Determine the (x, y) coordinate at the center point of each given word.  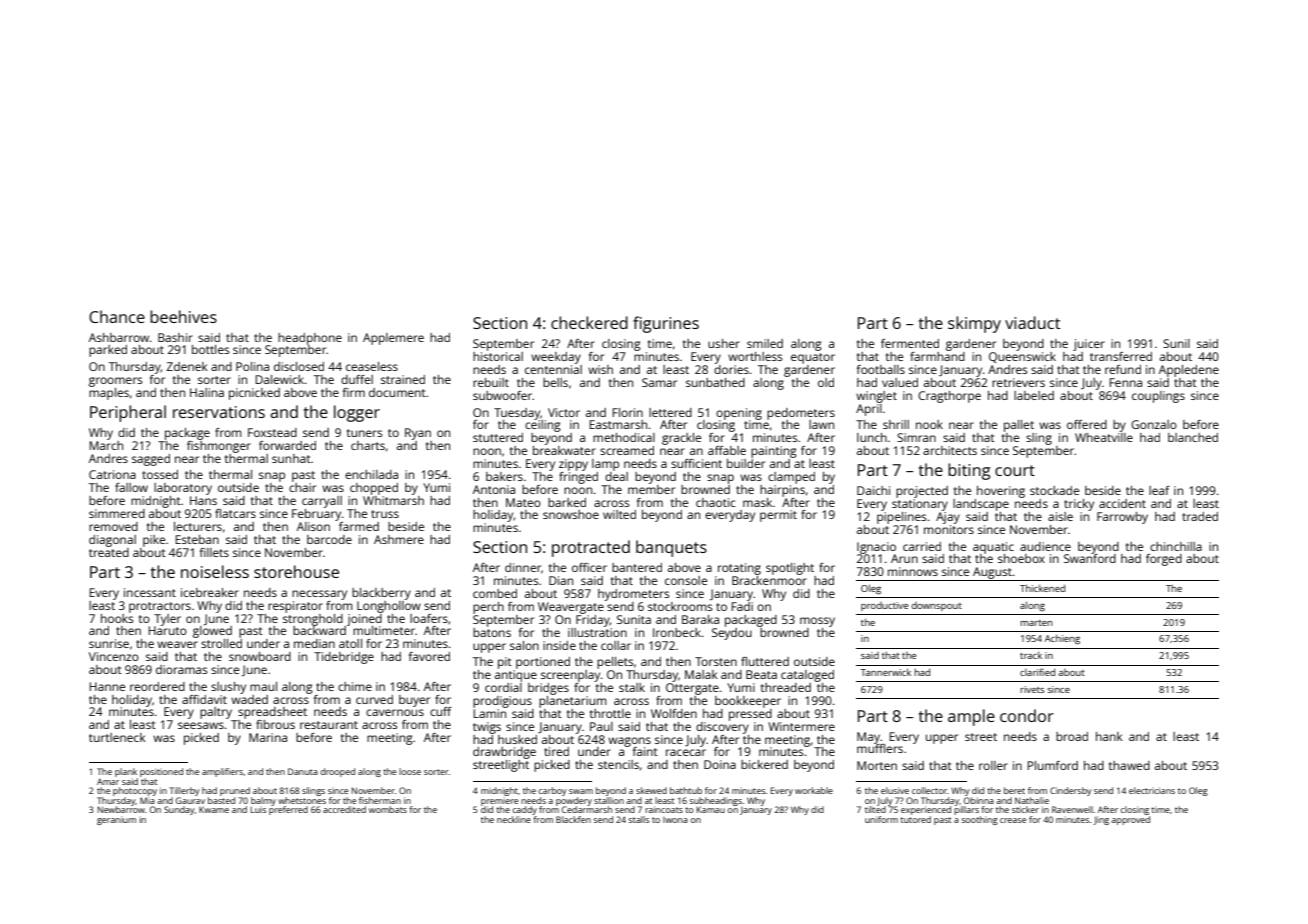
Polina (252, 366)
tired (556, 751)
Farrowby (1122, 518)
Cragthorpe (949, 397)
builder (746, 463)
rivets (1032, 689)
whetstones (302, 800)
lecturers (198, 526)
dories (731, 369)
